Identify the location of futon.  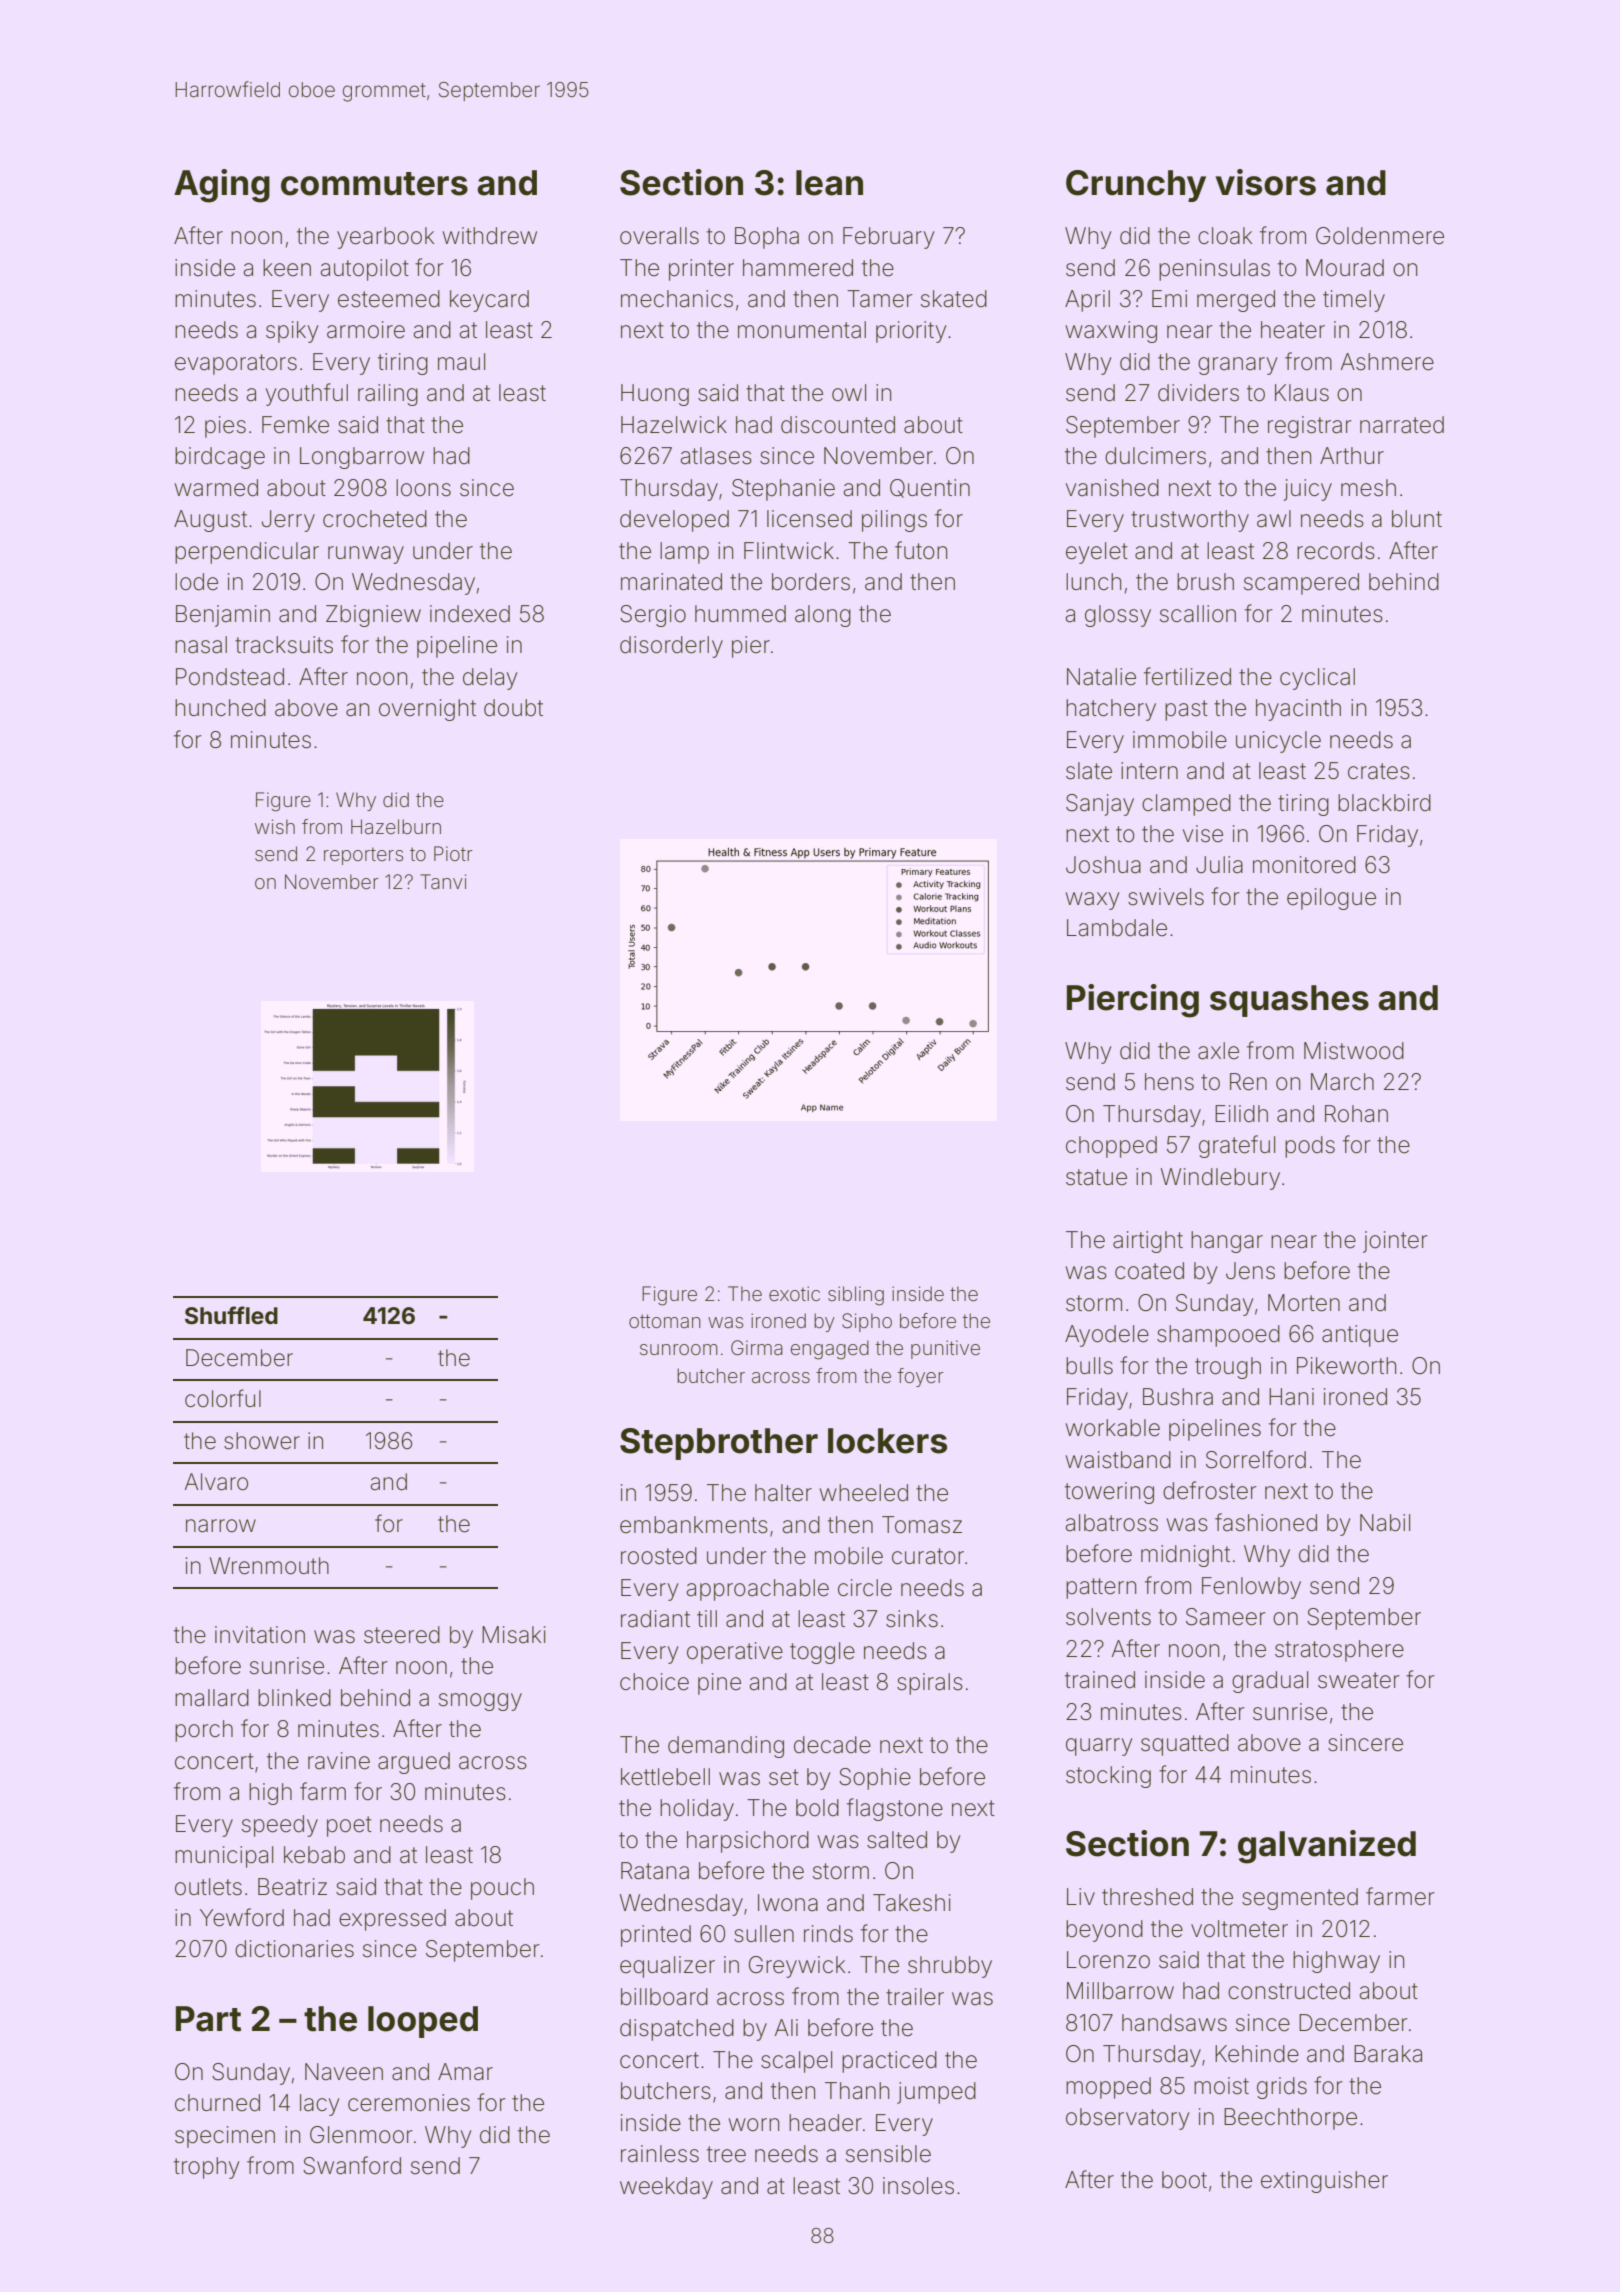
(921, 550).
